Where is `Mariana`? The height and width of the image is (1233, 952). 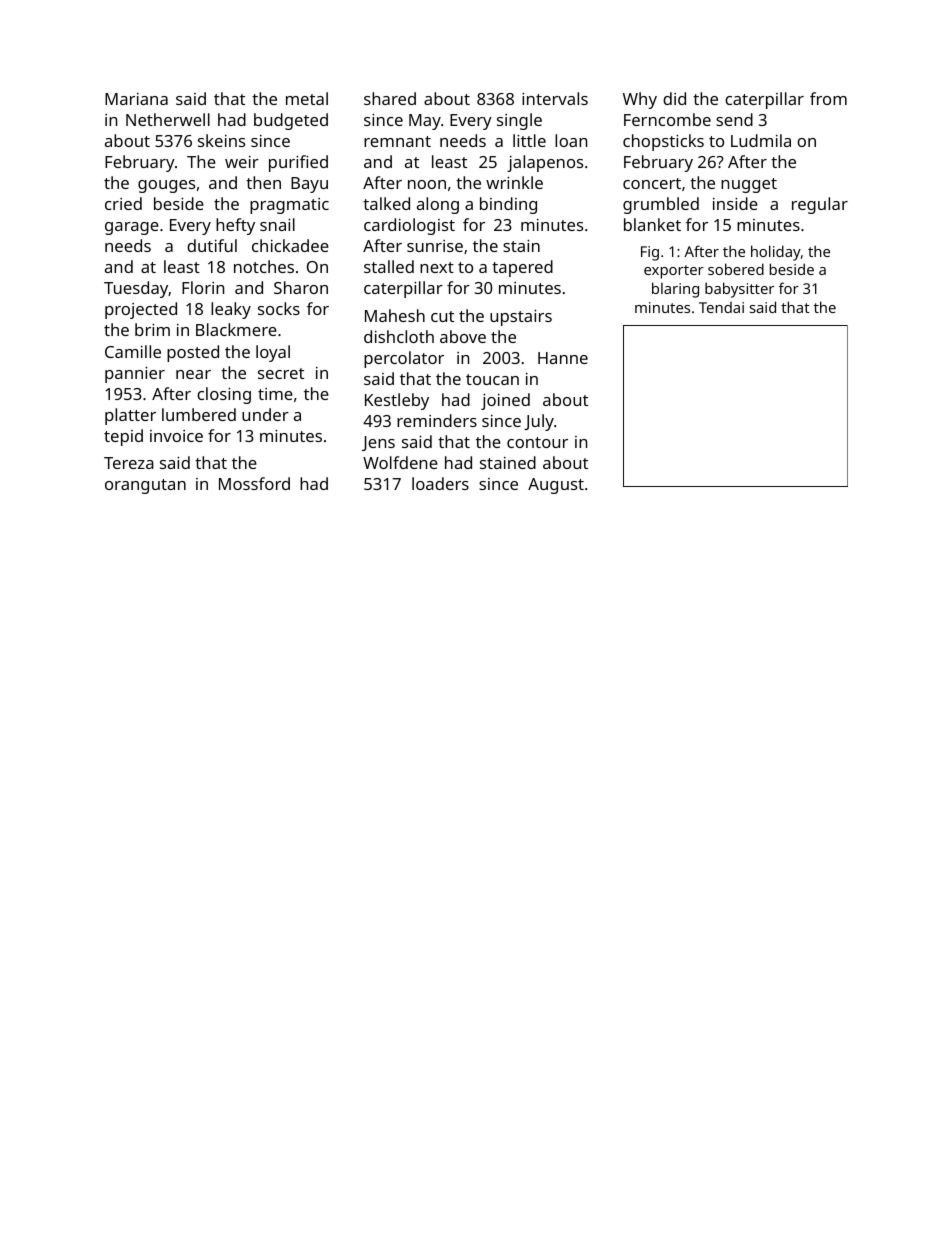 Mariana is located at coordinates (136, 99).
